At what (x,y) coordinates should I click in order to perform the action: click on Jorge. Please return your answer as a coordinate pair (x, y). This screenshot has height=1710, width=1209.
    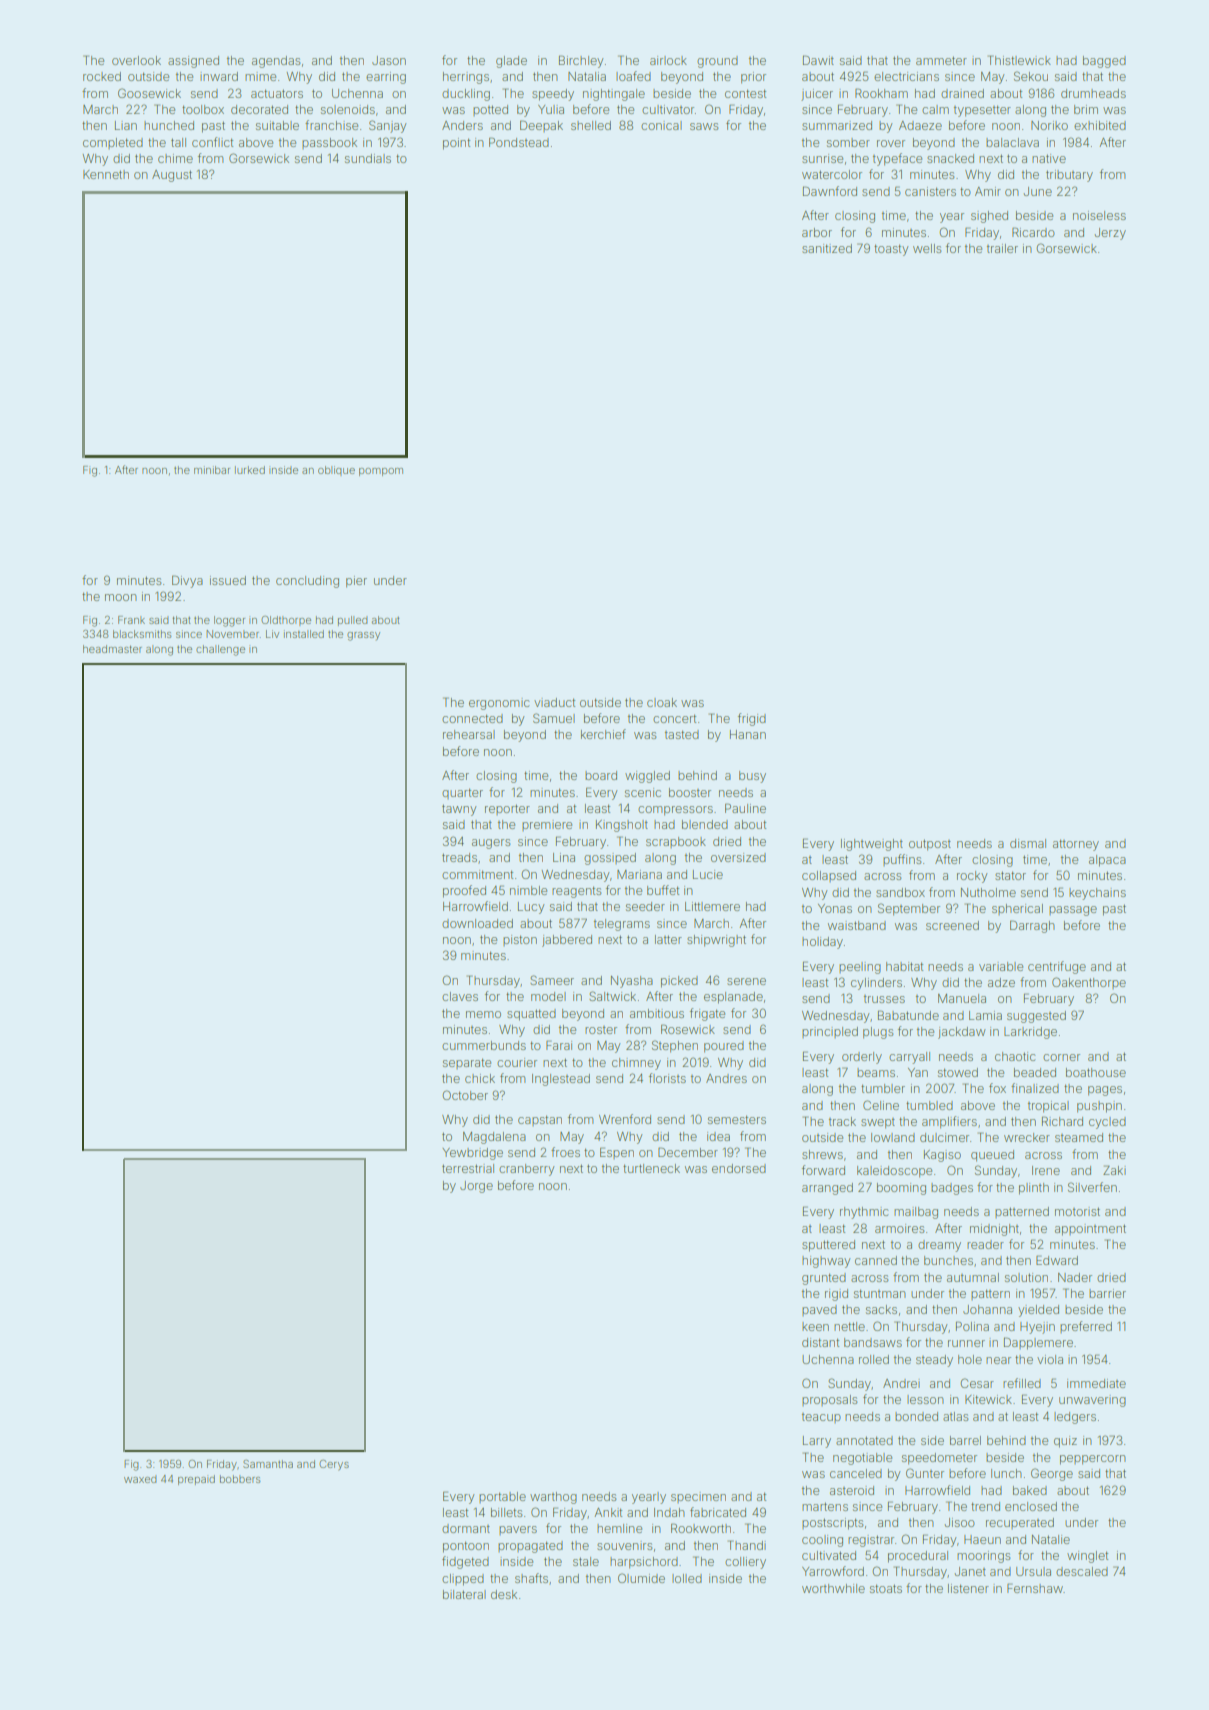
    Looking at the image, I should click on (476, 1187).
